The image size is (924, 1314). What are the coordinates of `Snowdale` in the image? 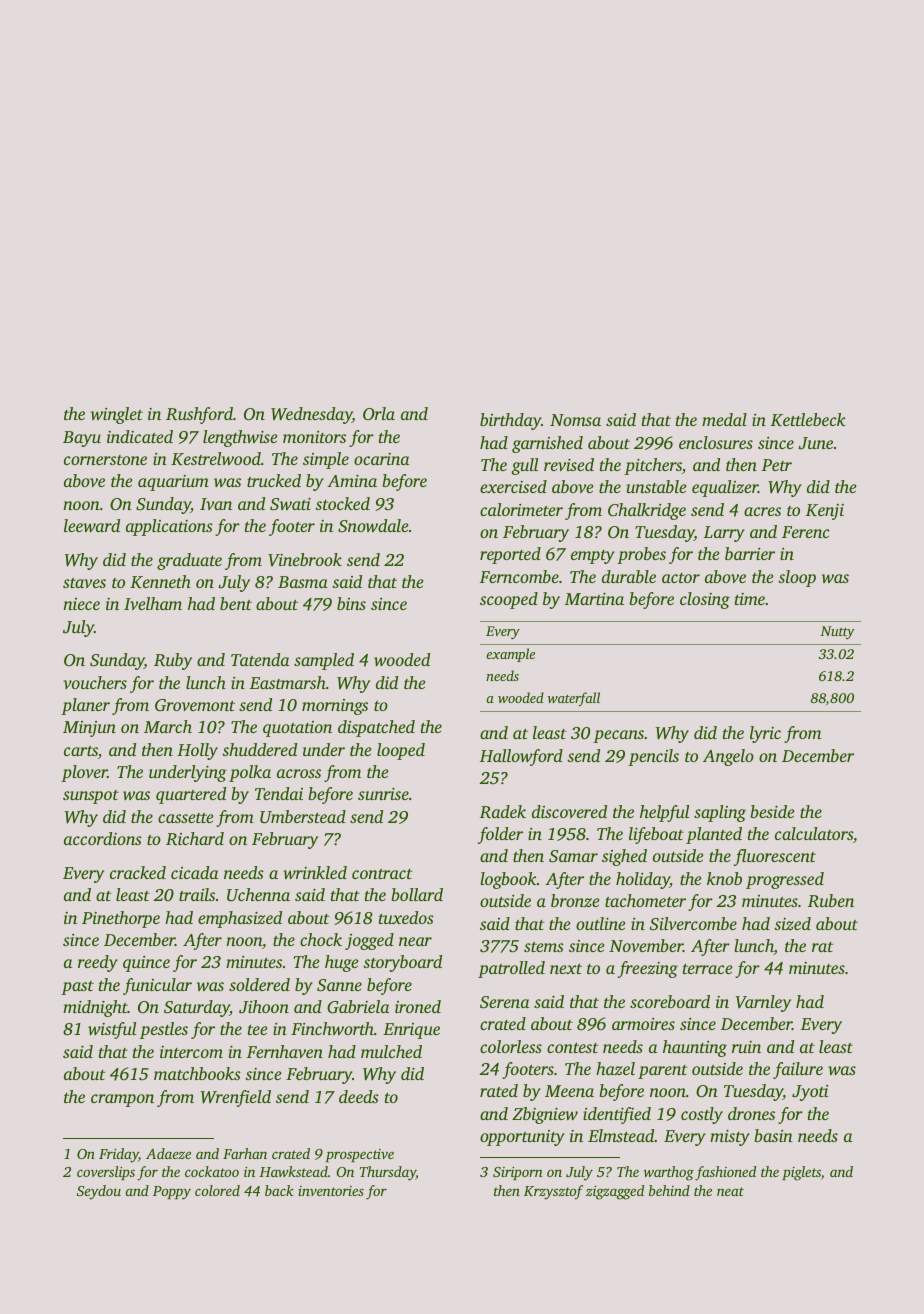 It's located at (373, 526).
